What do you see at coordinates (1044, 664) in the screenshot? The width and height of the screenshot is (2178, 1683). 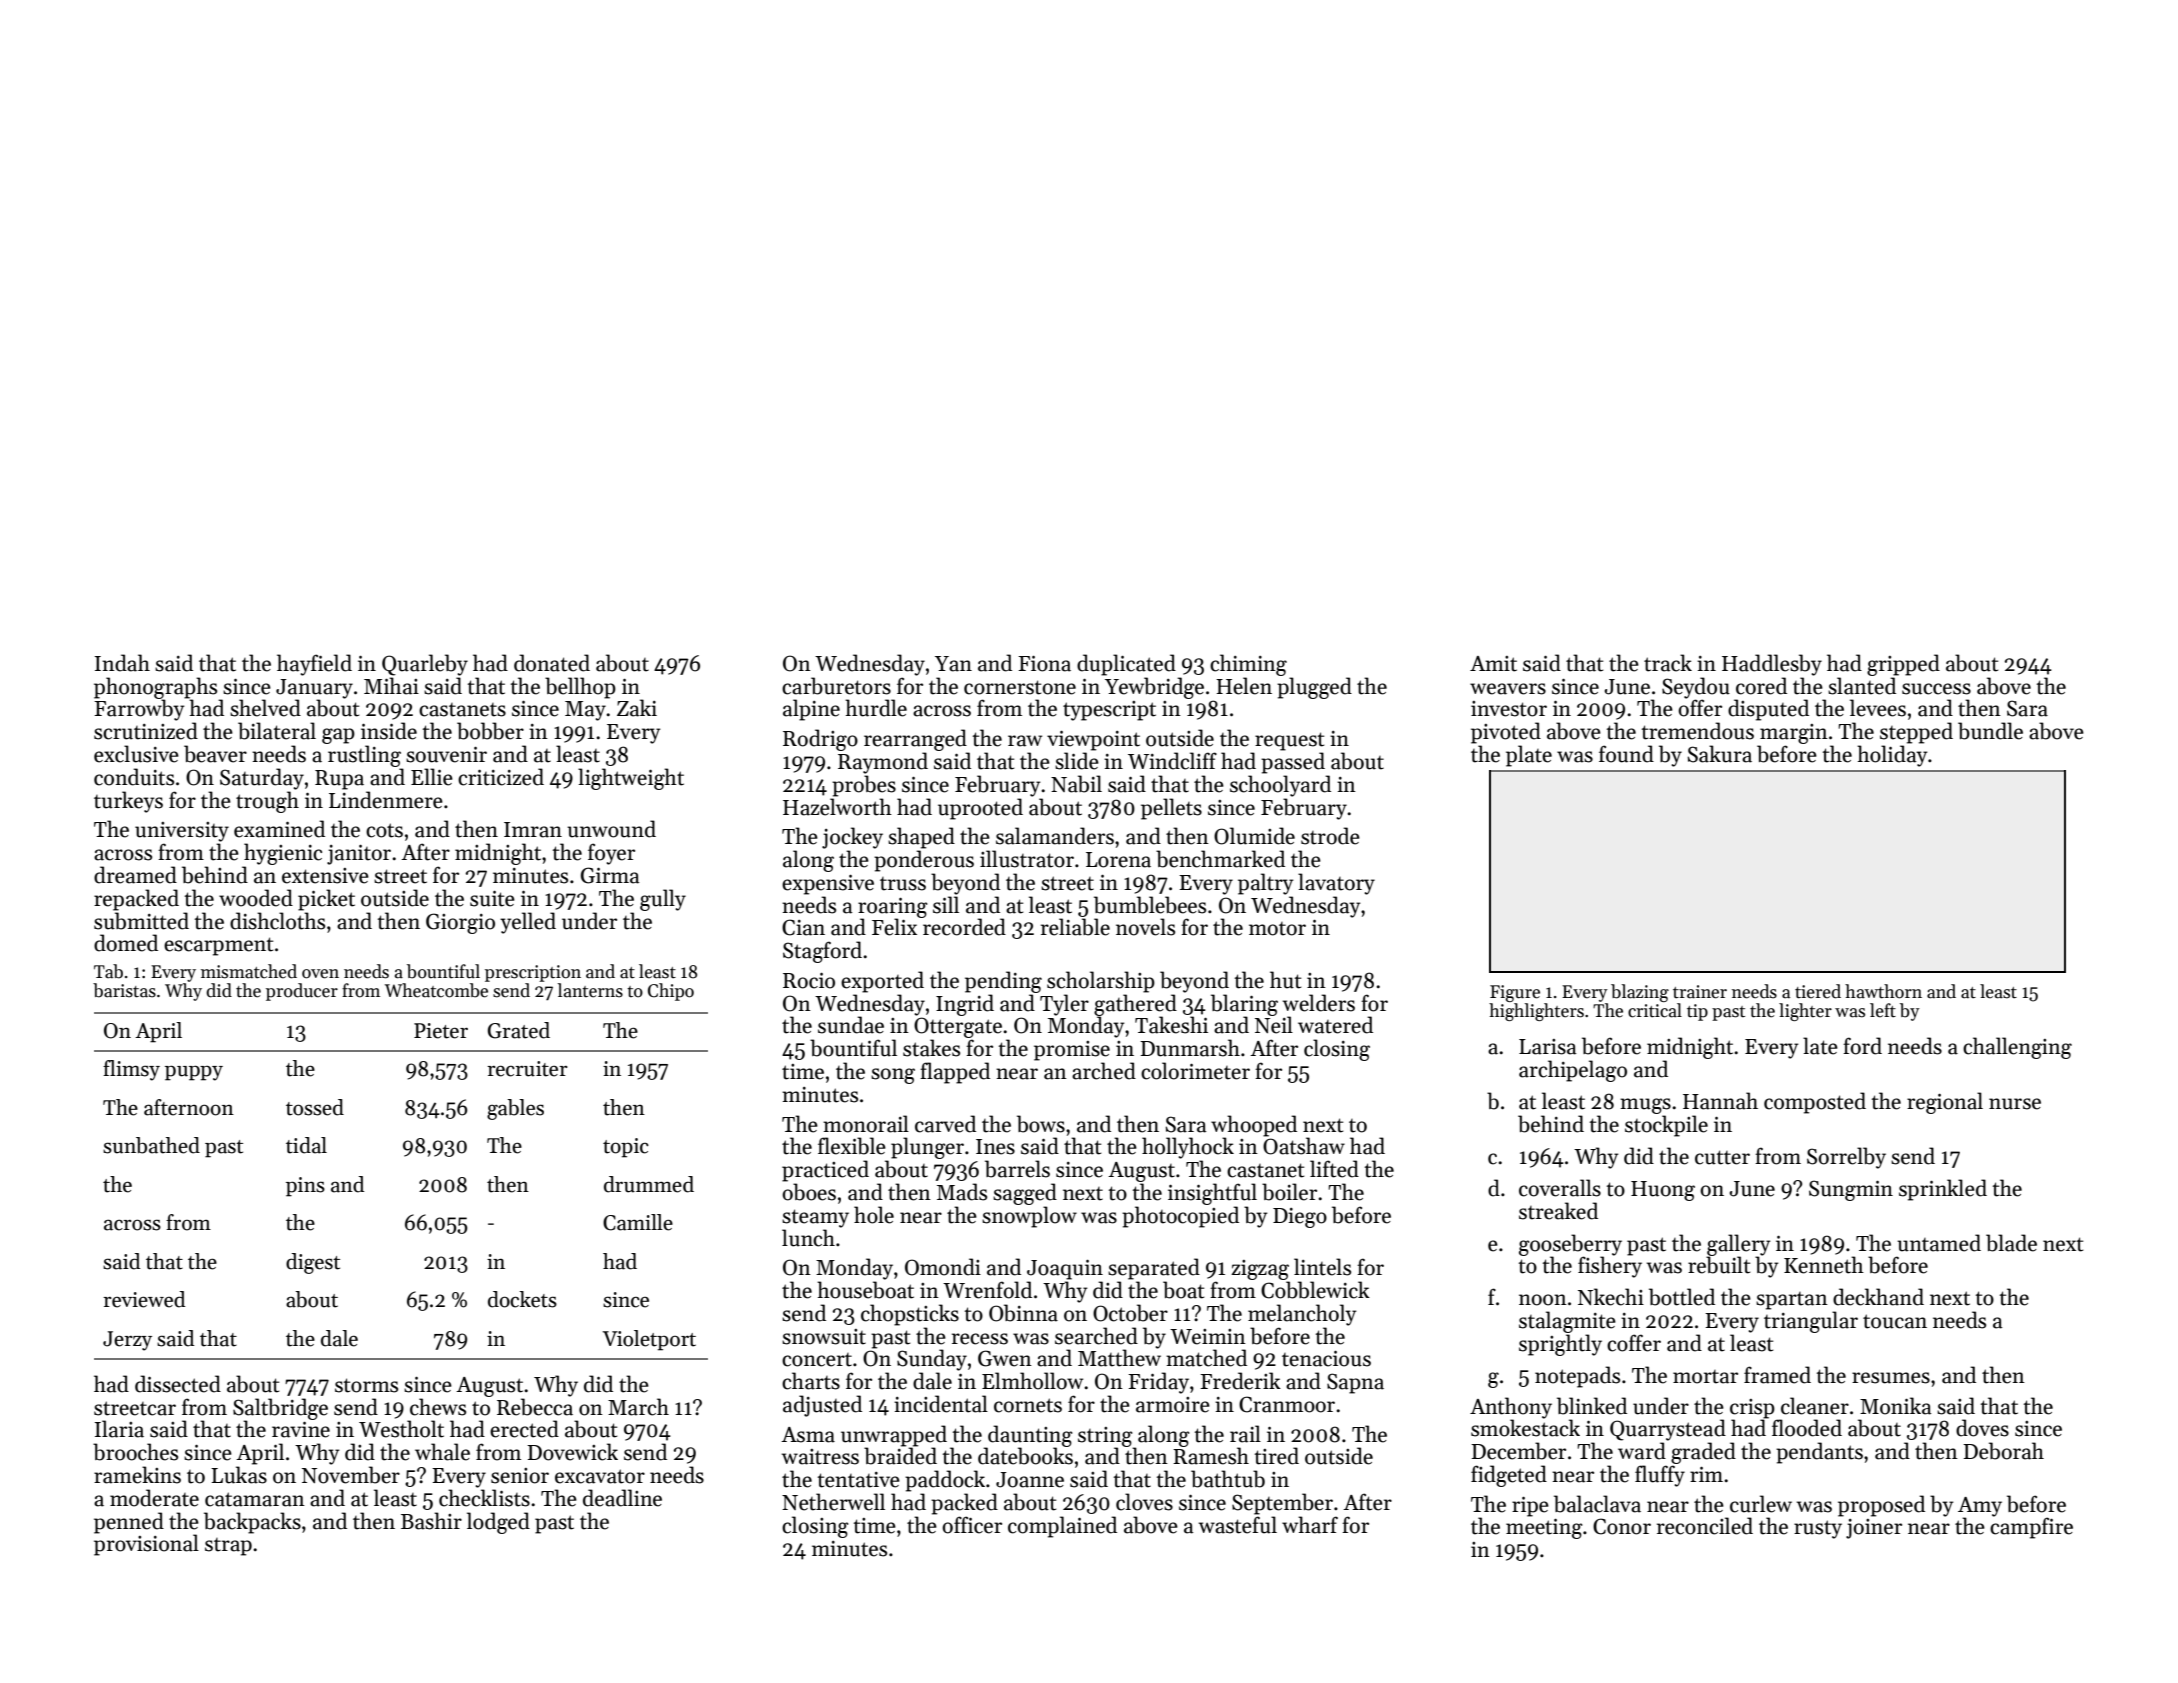 I see `Fiona` at bounding box center [1044, 664].
